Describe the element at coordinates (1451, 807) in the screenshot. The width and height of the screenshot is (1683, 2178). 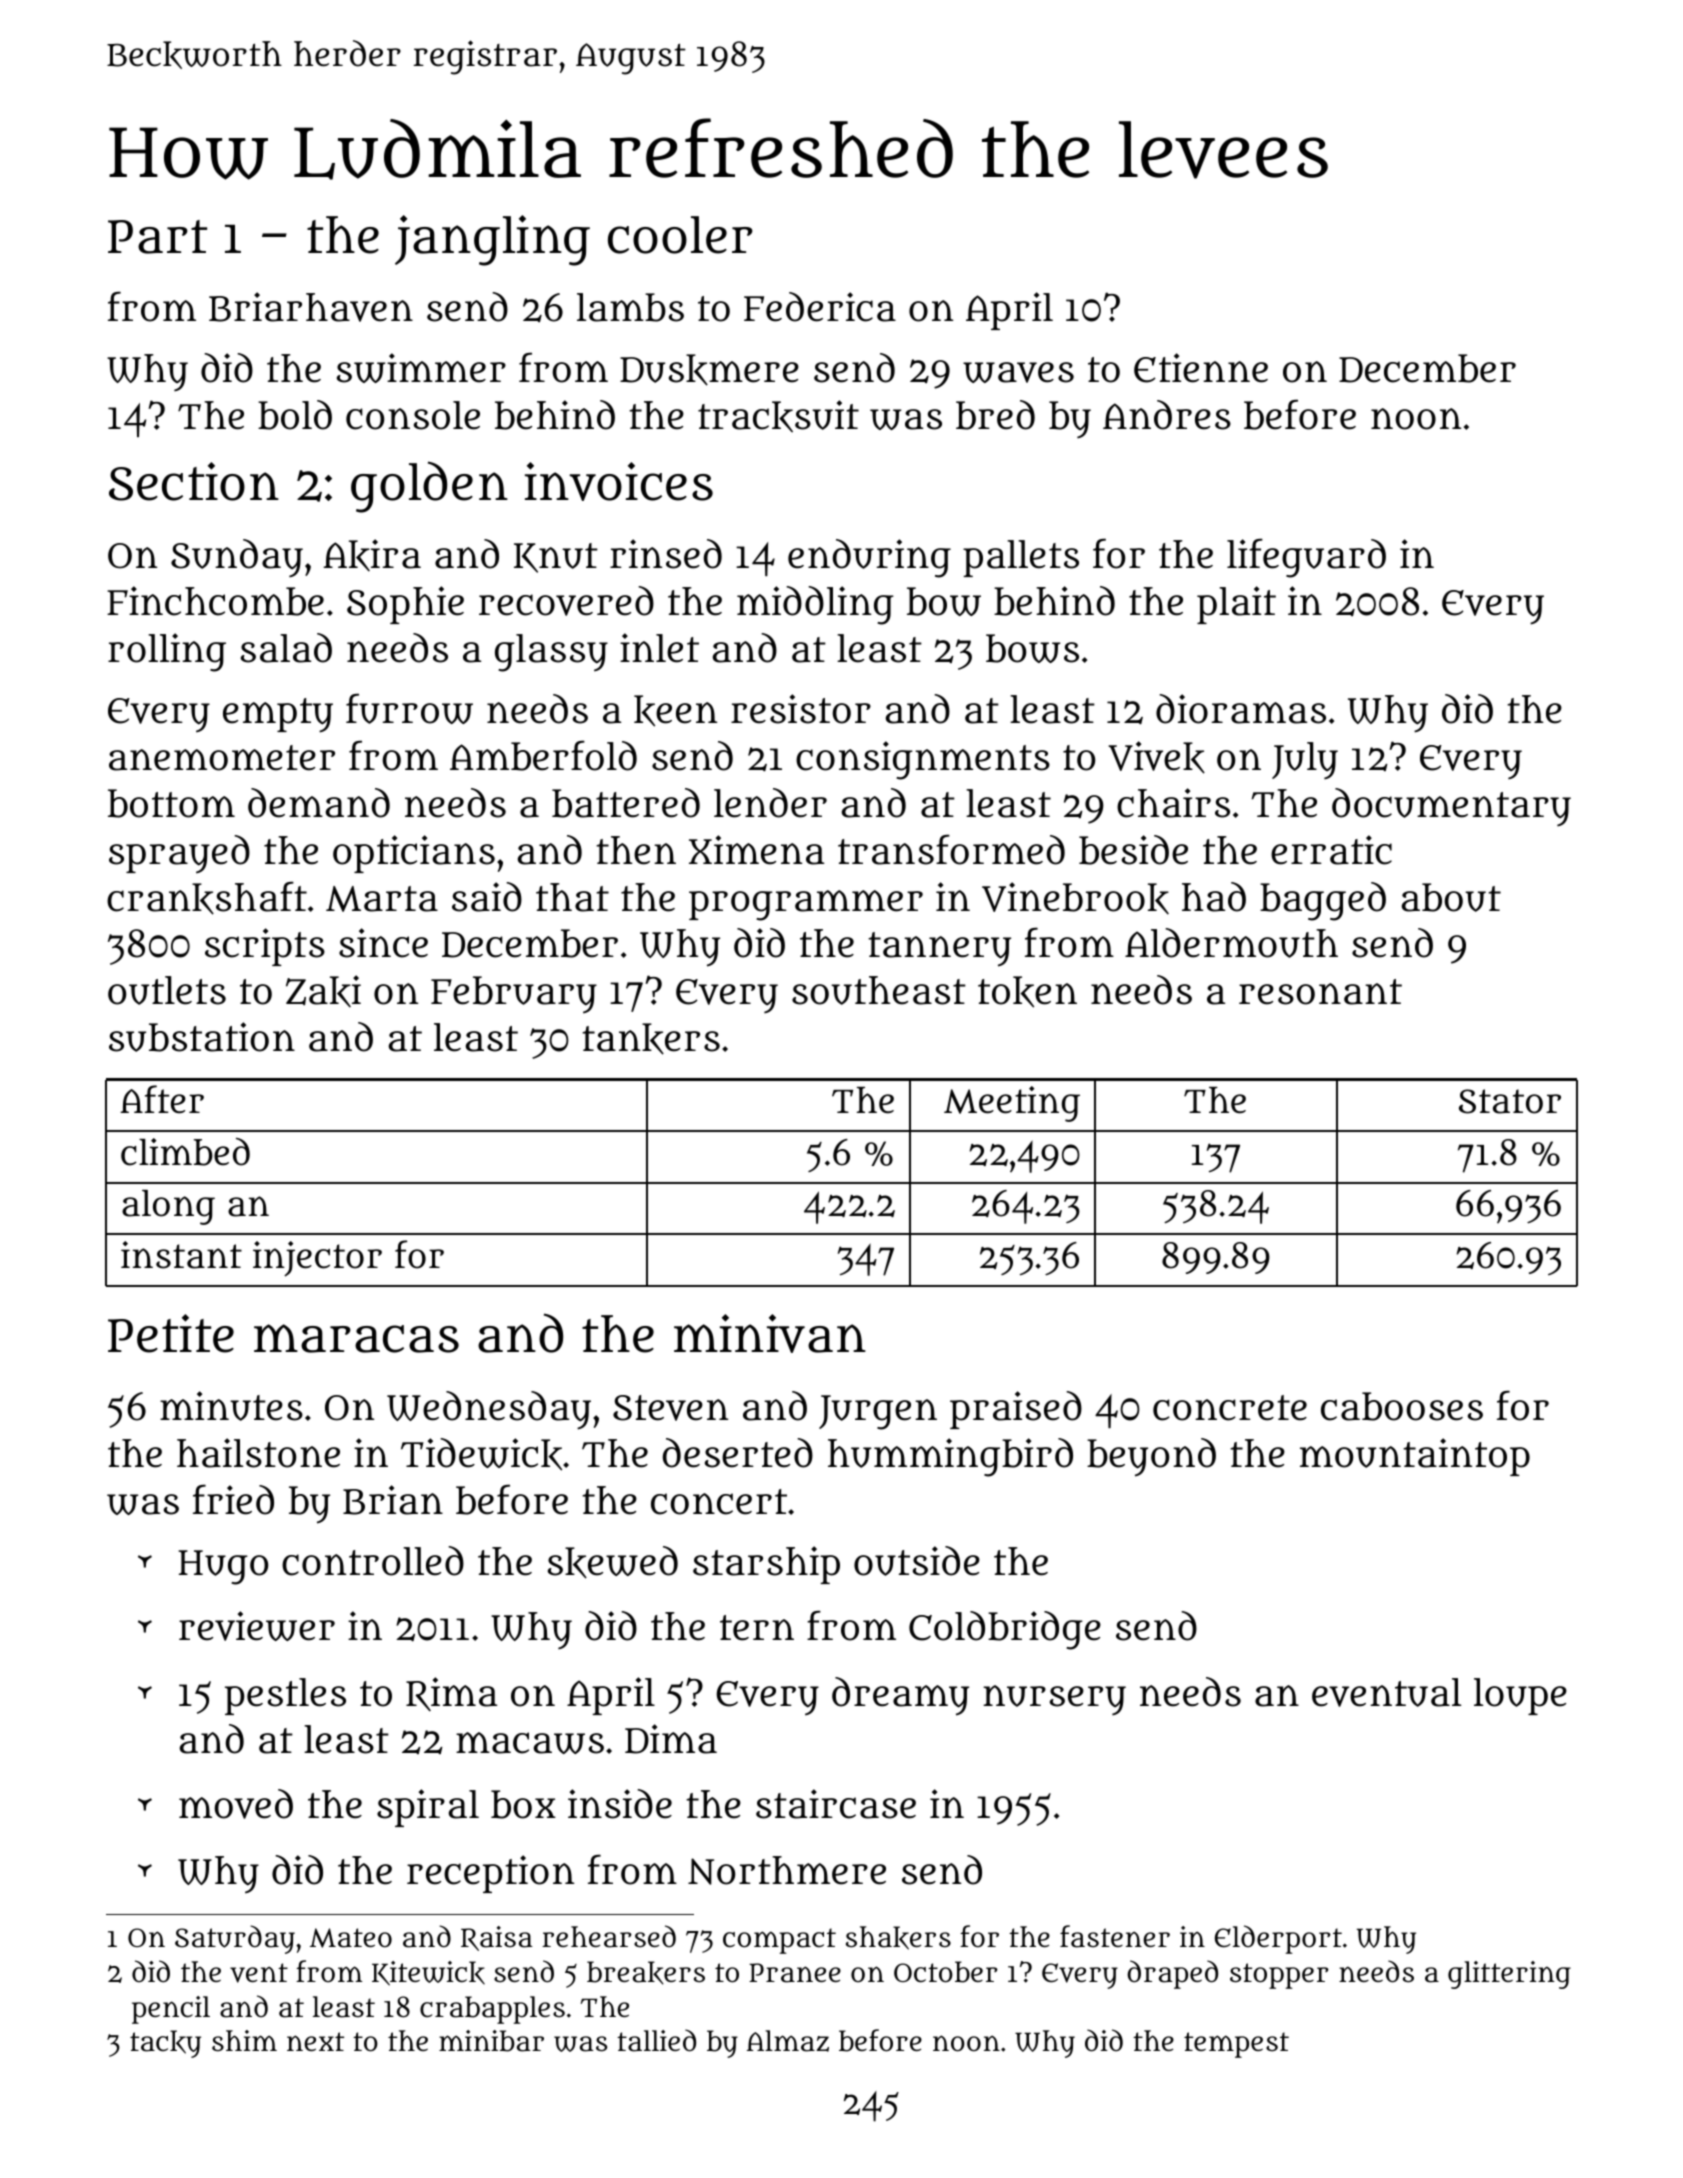
I see `documentary` at that location.
